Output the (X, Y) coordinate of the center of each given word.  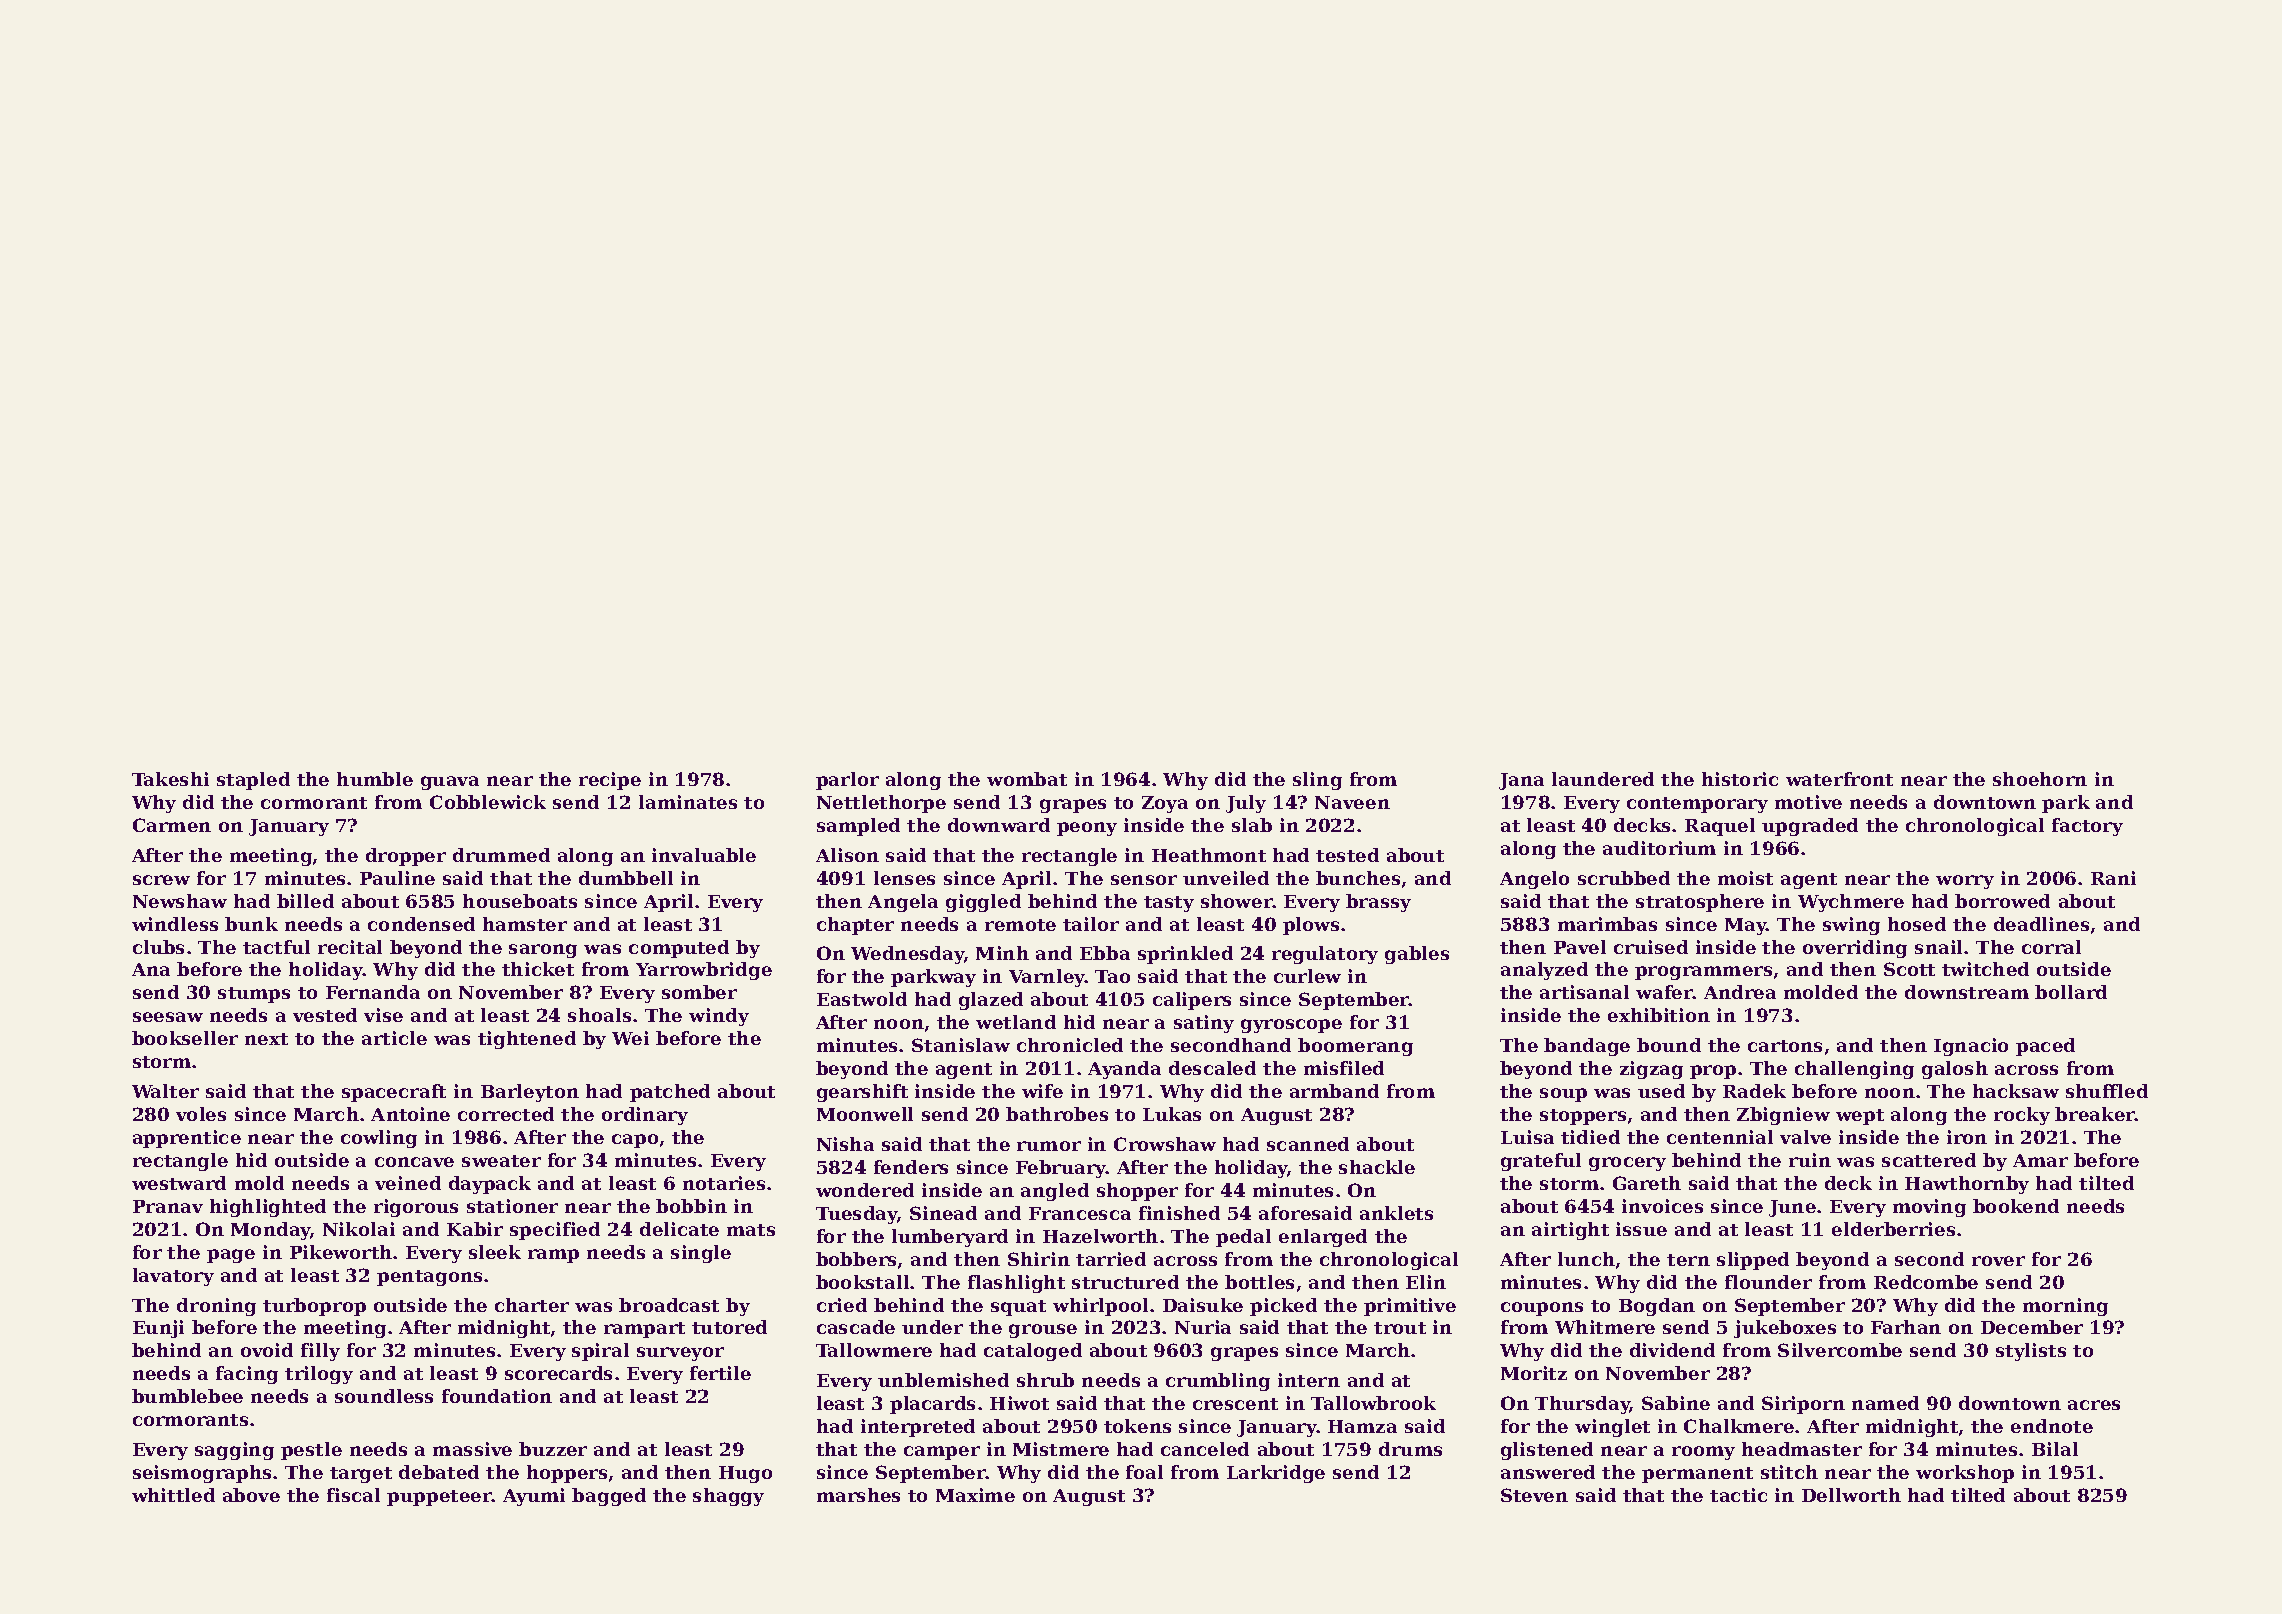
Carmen (172, 825)
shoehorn (2040, 779)
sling (1317, 781)
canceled (1205, 1449)
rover (1998, 1261)
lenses (904, 878)
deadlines (2041, 924)
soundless (384, 1396)
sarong (543, 951)
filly (320, 1352)
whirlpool (1100, 1307)
